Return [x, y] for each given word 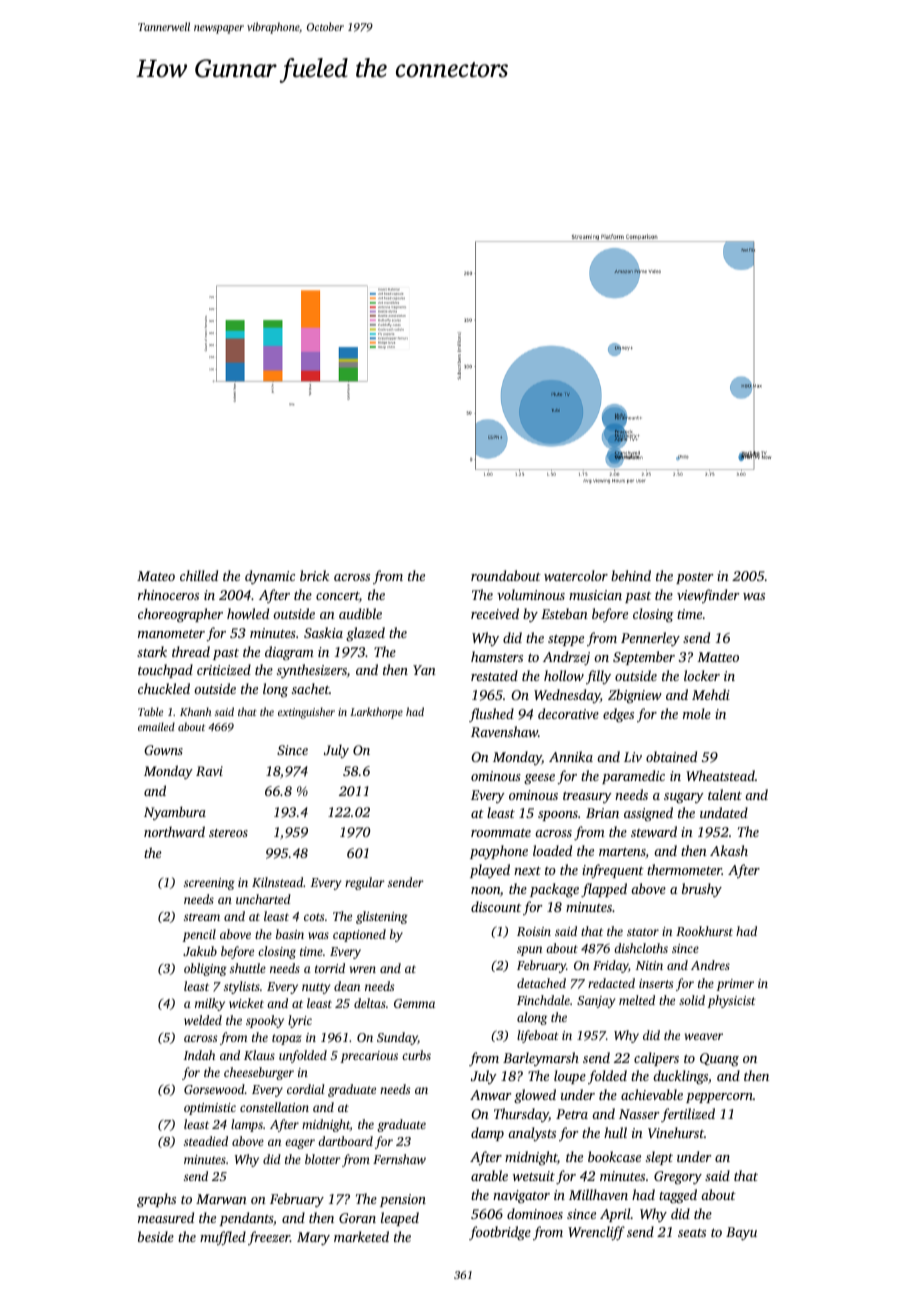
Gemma [414, 1003]
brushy [702, 890]
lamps [247, 1125]
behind [631, 575]
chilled [199, 575]
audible [360, 613]
